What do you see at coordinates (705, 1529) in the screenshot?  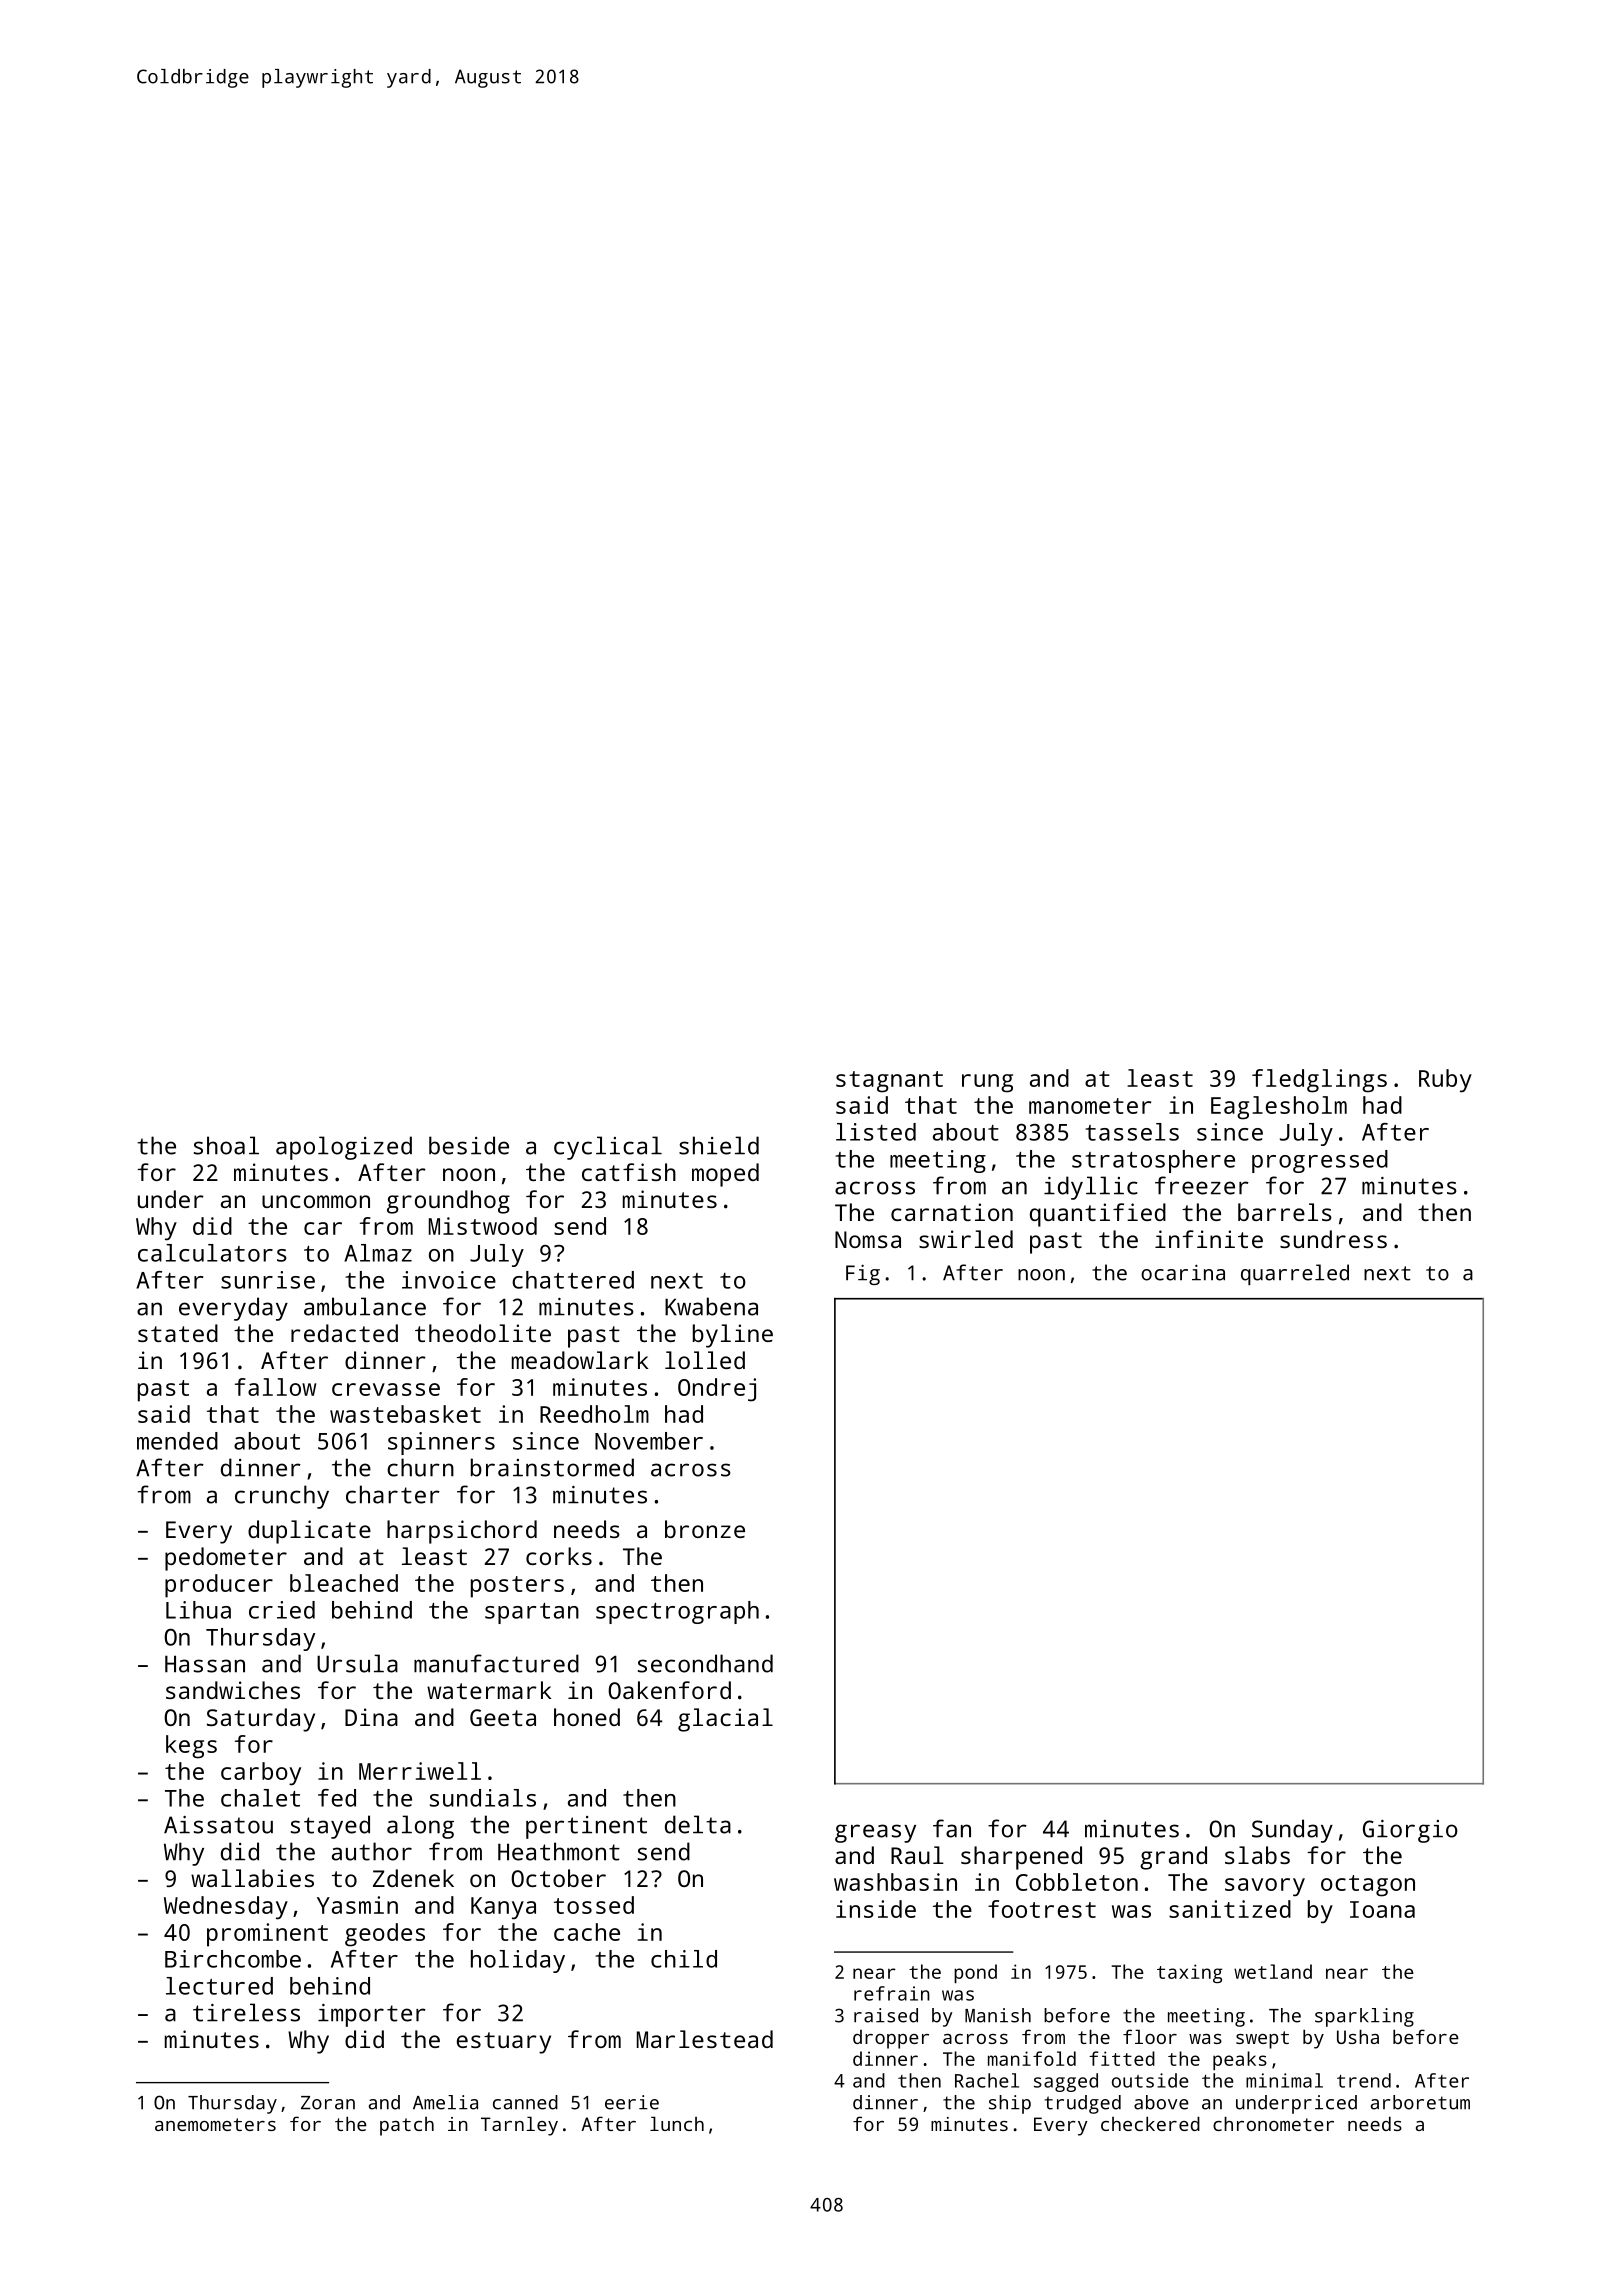 I see `bronze` at bounding box center [705, 1529].
